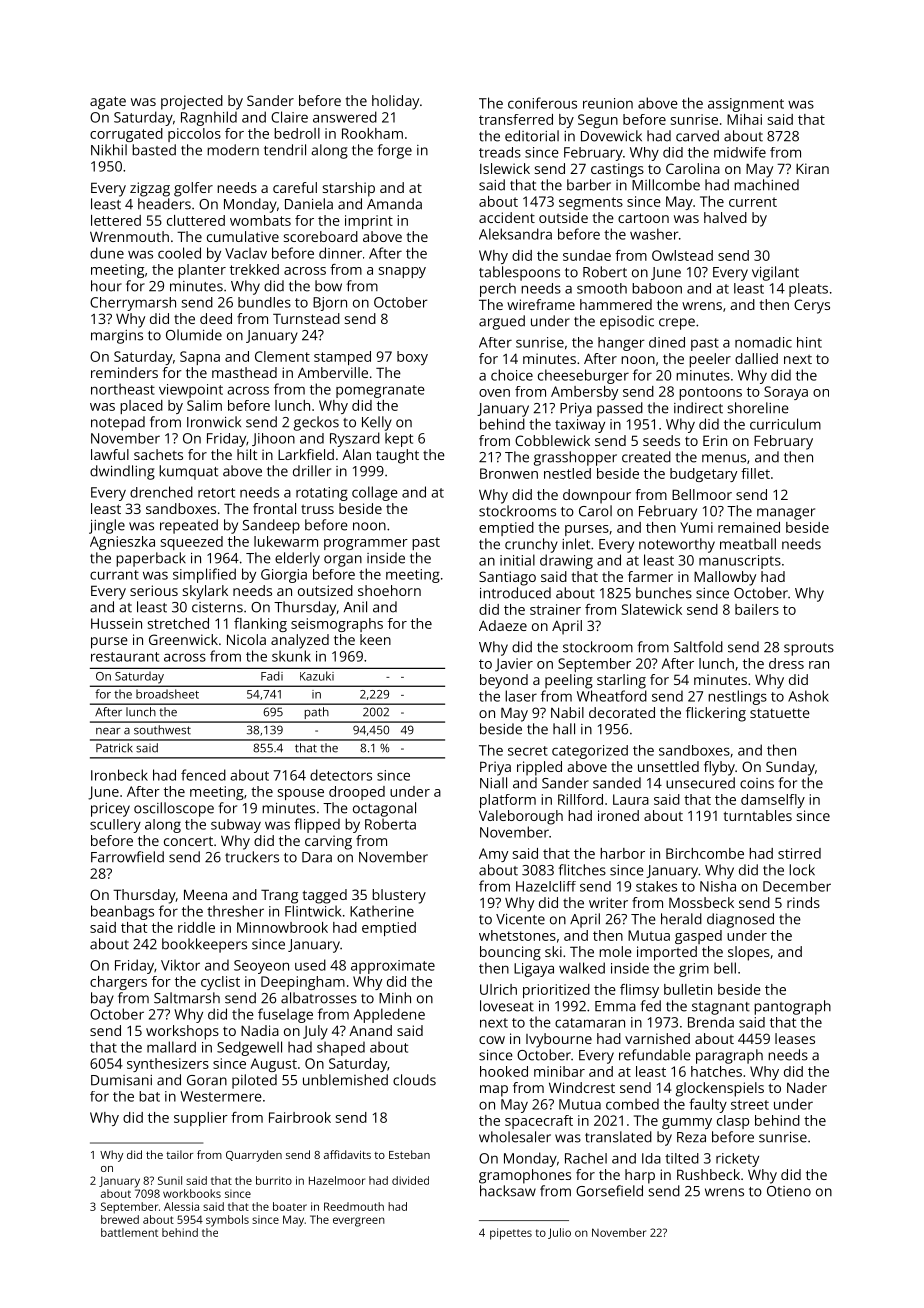 This screenshot has width=924, height=1308. Describe the element at coordinates (359, 1222) in the screenshot. I see `evergreen` at that location.
